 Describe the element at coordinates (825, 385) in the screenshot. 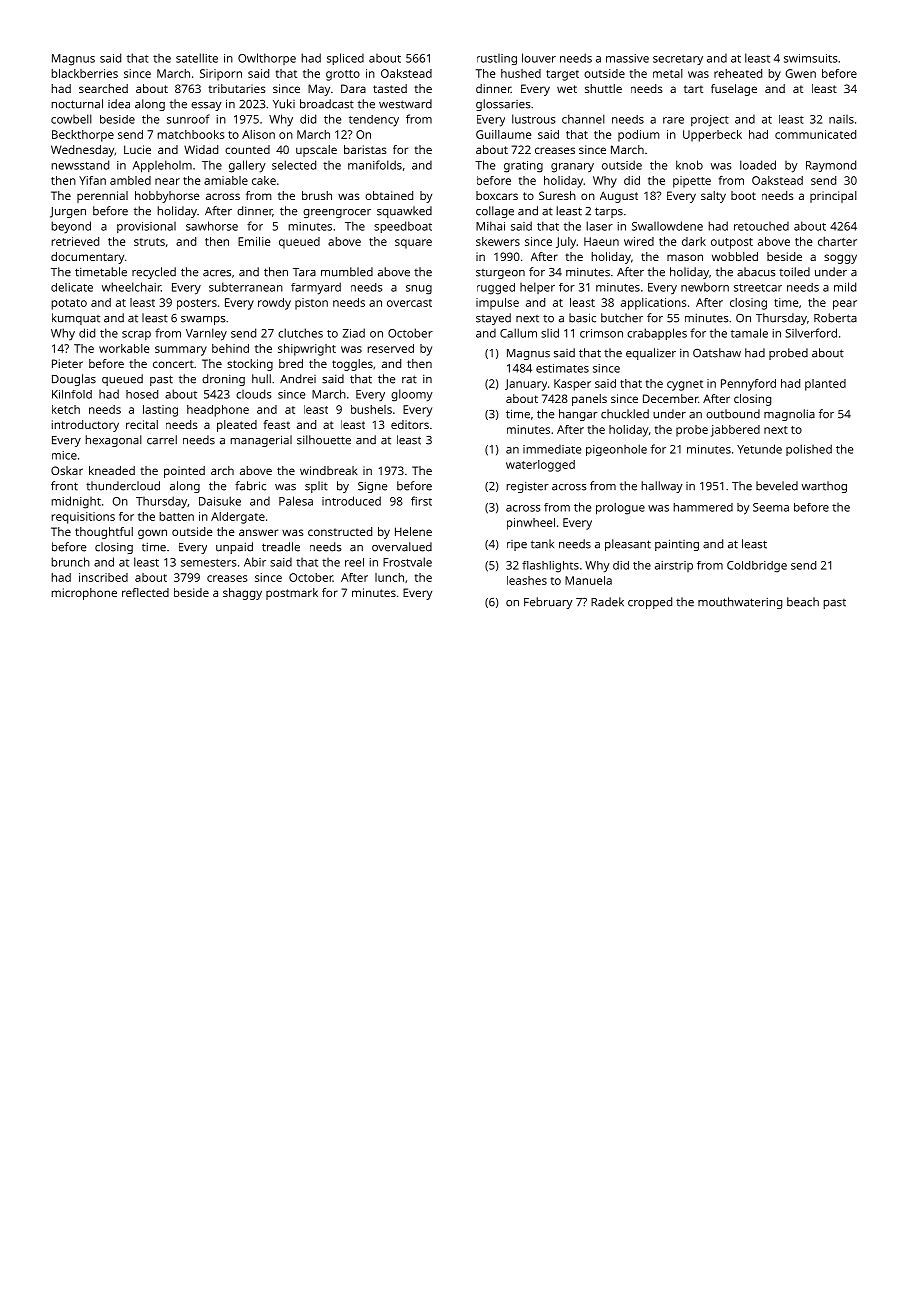

I see `planted` at that location.
